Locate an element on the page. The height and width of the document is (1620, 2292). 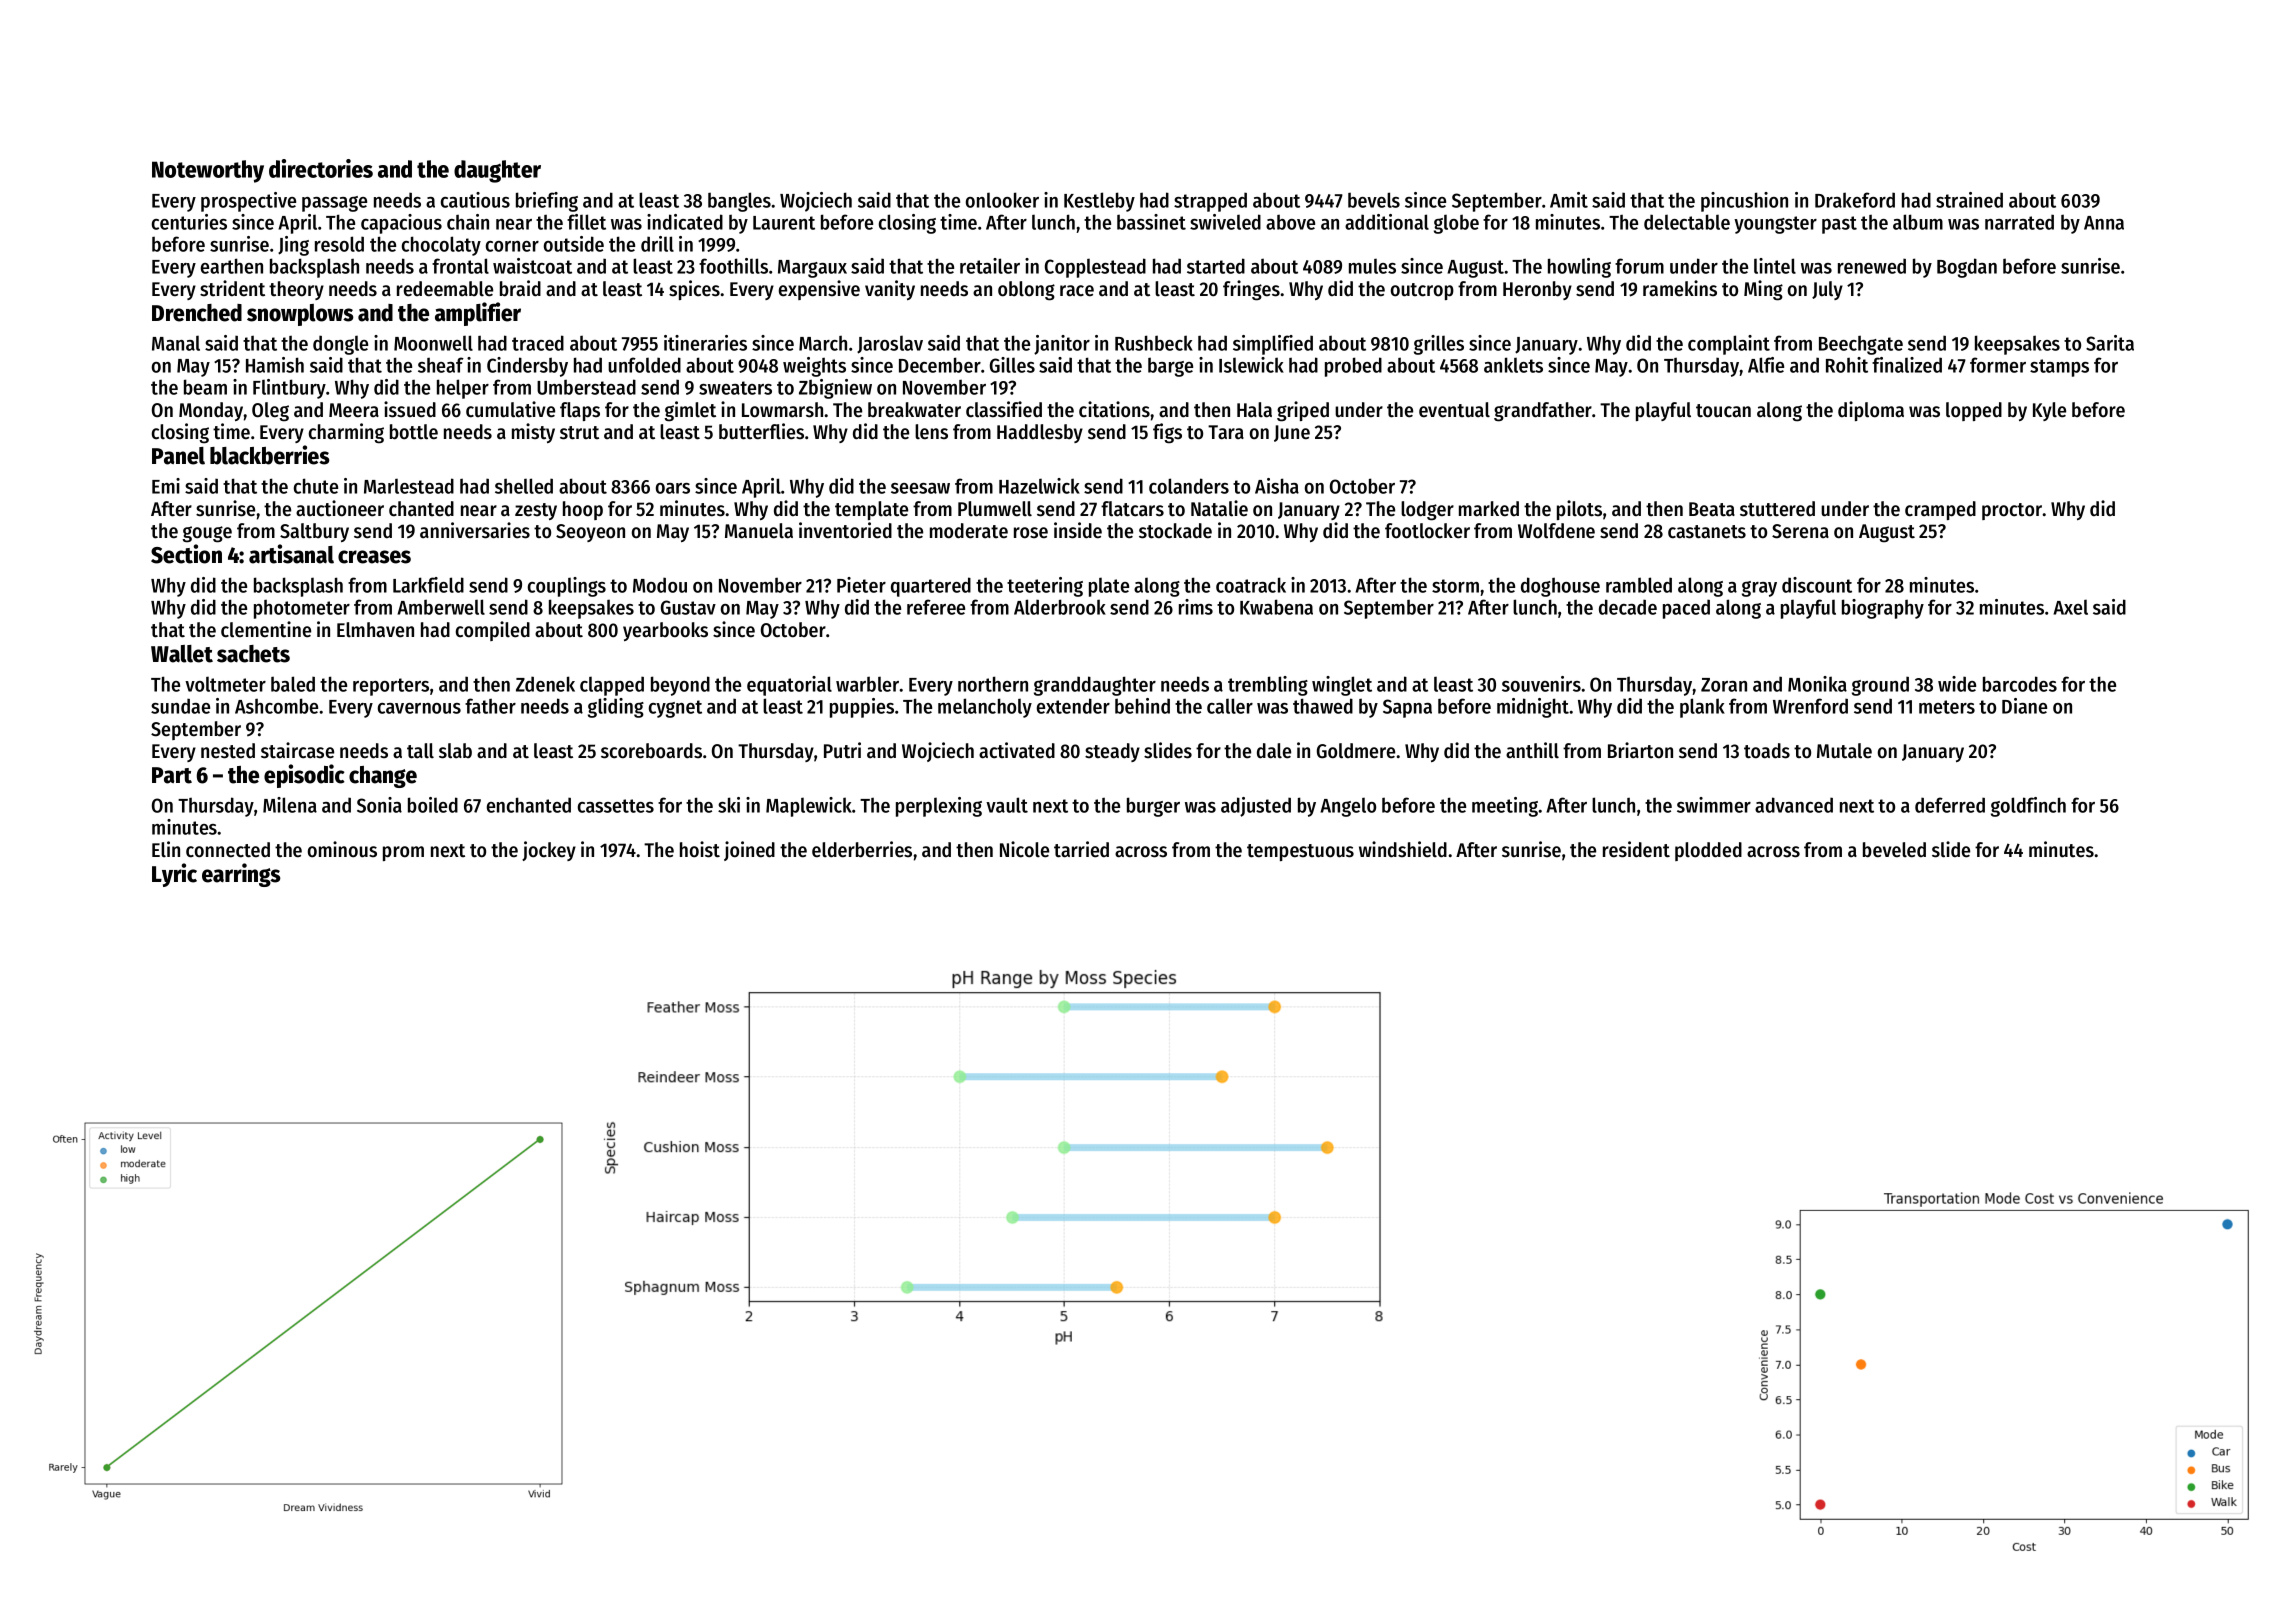
joined is located at coordinates (749, 851).
